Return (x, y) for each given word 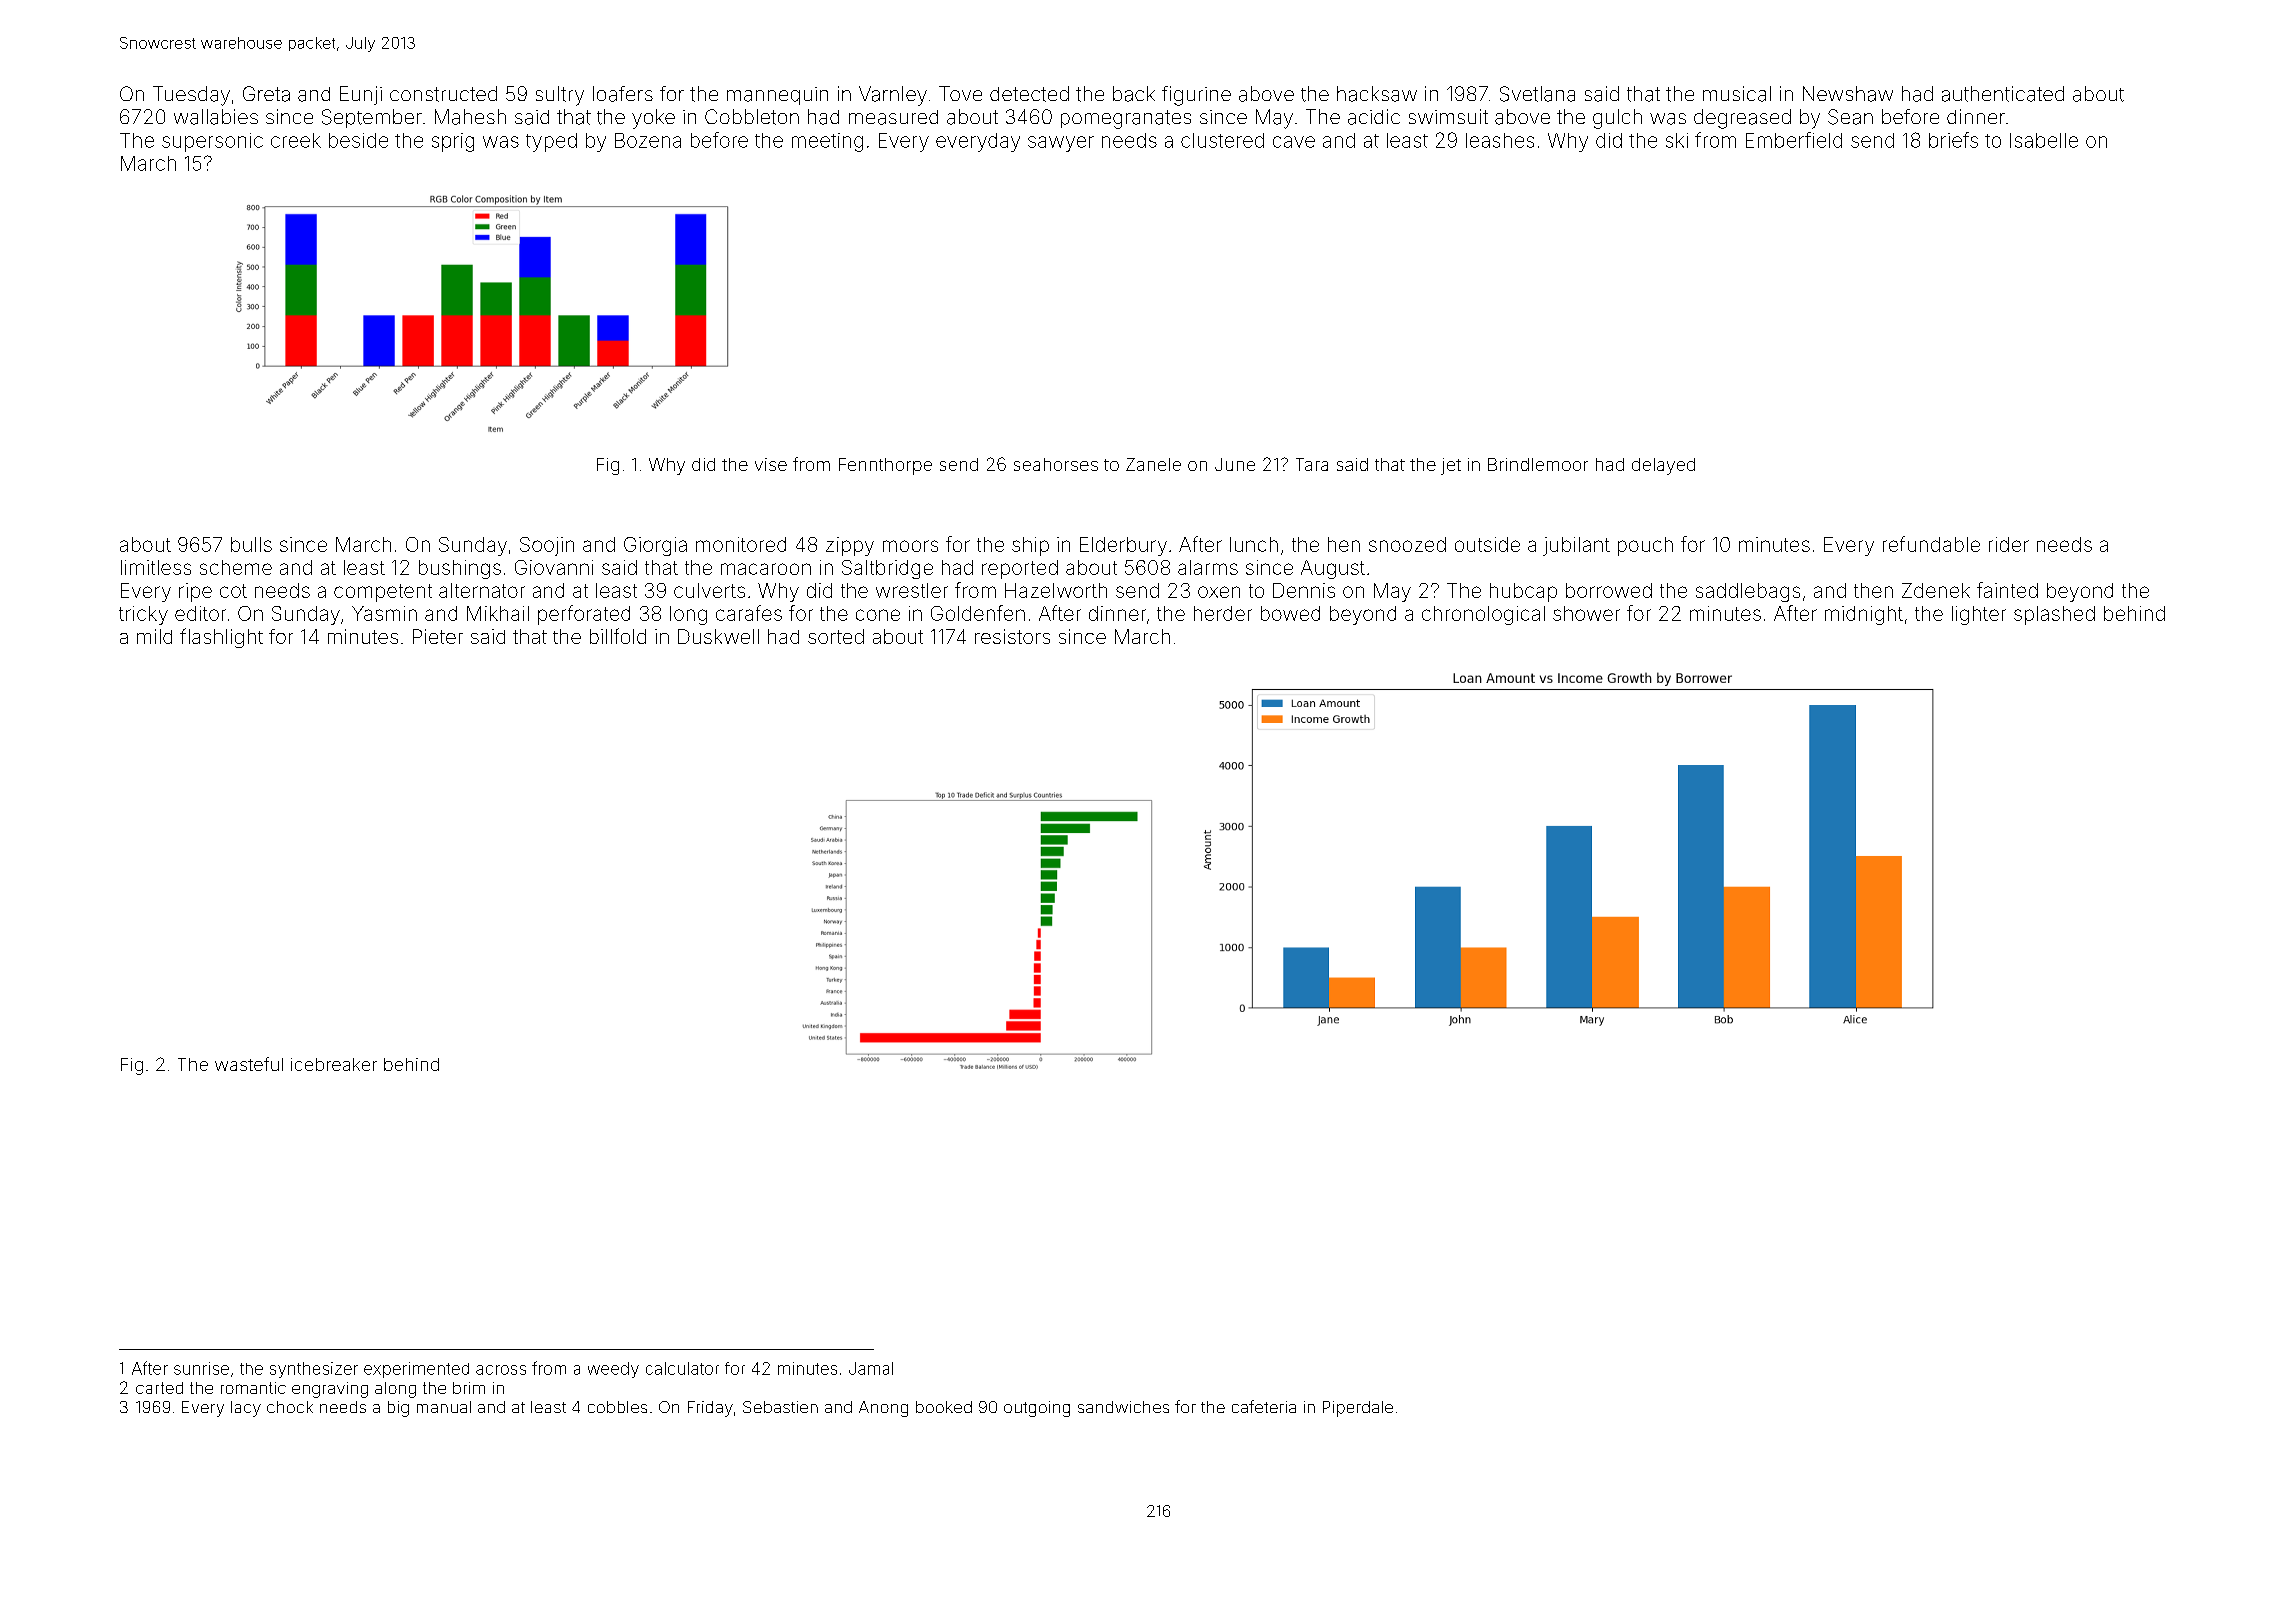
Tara (1312, 464)
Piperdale (1358, 1409)
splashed (2054, 615)
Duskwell (718, 636)
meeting (827, 142)
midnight (1864, 615)
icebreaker (334, 1064)
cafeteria (1264, 1406)
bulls (251, 544)
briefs (1953, 140)
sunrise (201, 1368)
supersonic (212, 142)
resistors (1012, 636)
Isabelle (2044, 140)
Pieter (438, 636)
